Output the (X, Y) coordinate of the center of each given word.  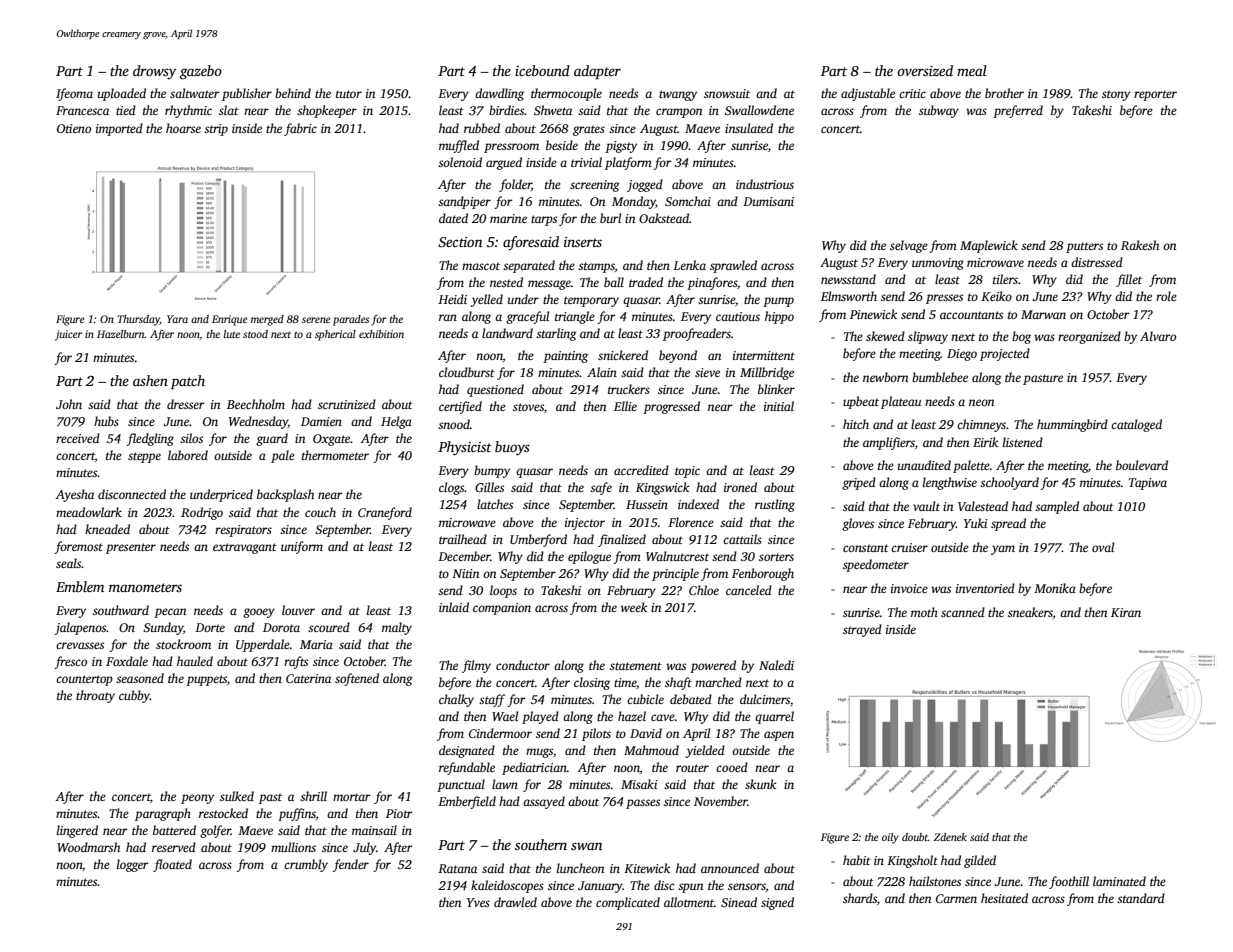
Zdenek (950, 837)
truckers (629, 389)
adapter (597, 72)
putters (1084, 247)
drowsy (154, 72)
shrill (313, 796)
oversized (925, 70)
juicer (68, 335)
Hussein (647, 504)
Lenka (689, 265)
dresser (186, 404)
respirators (243, 531)
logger (133, 865)
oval (1103, 547)
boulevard (1142, 465)
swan (586, 846)
